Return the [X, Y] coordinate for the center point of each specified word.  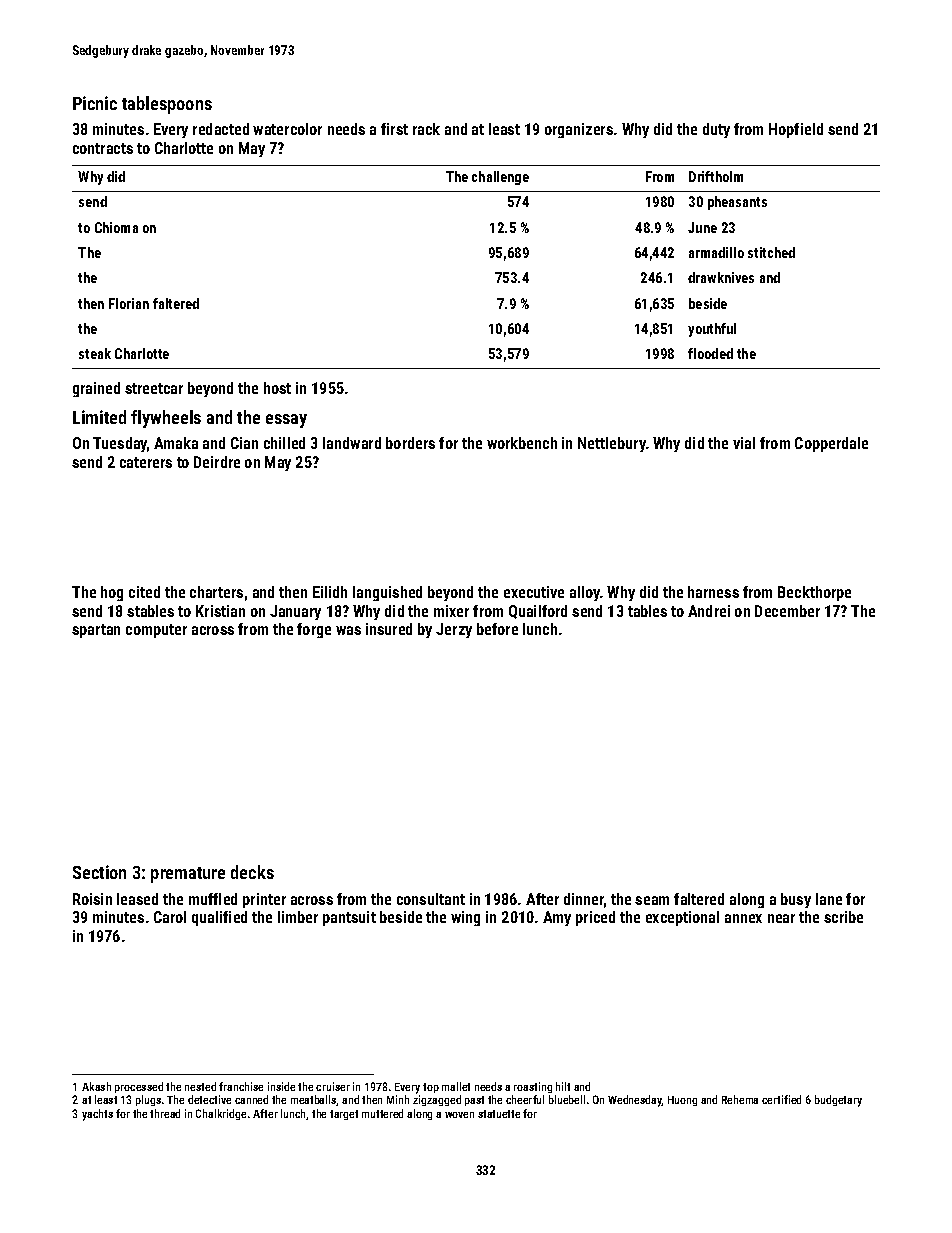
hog [112, 593]
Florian [129, 303]
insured [389, 629]
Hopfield [796, 130]
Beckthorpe [814, 593]
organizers [579, 130]
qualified [219, 918]
